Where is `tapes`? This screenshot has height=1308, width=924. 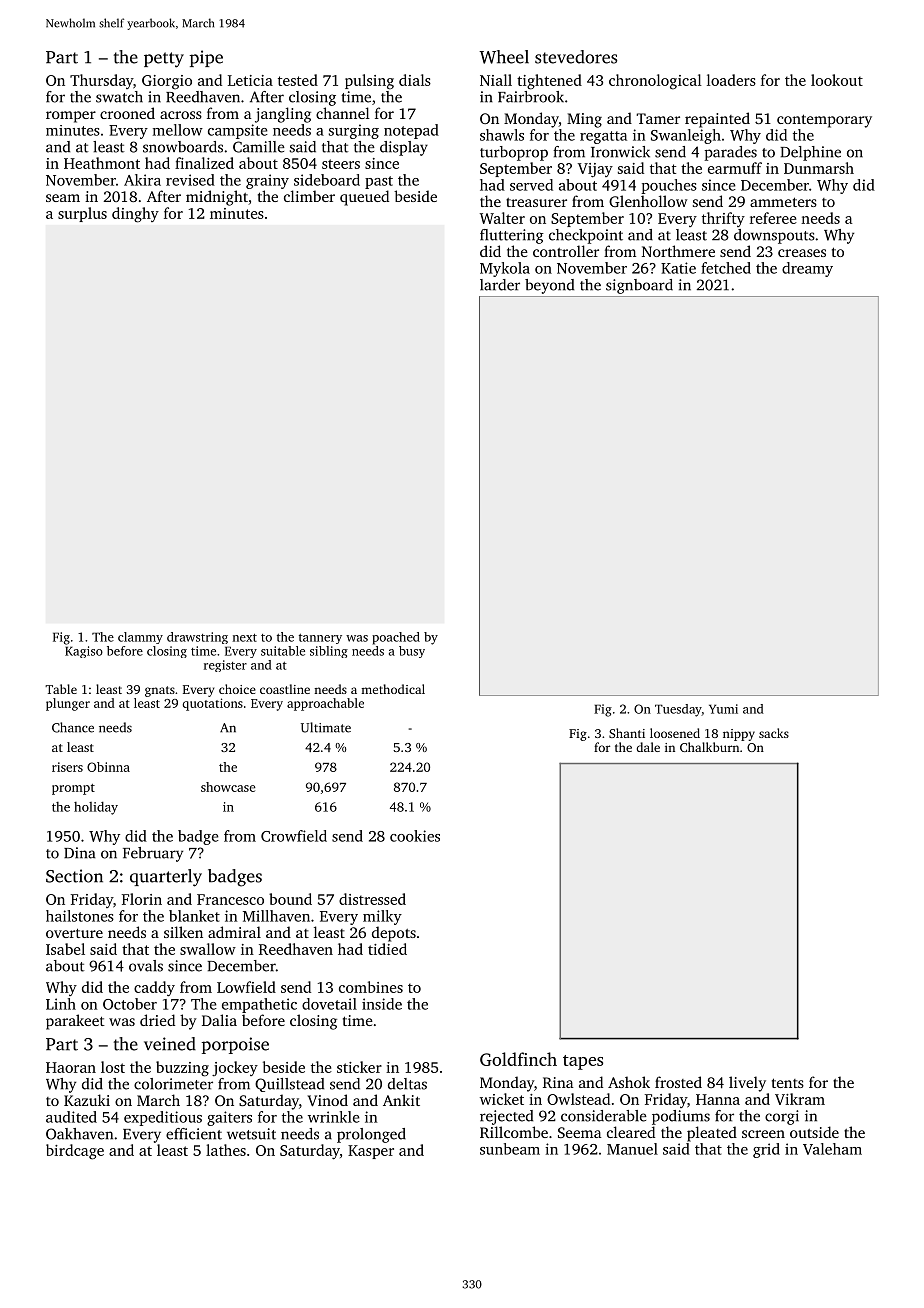 tapes is located at coordinates (583, 1062).
